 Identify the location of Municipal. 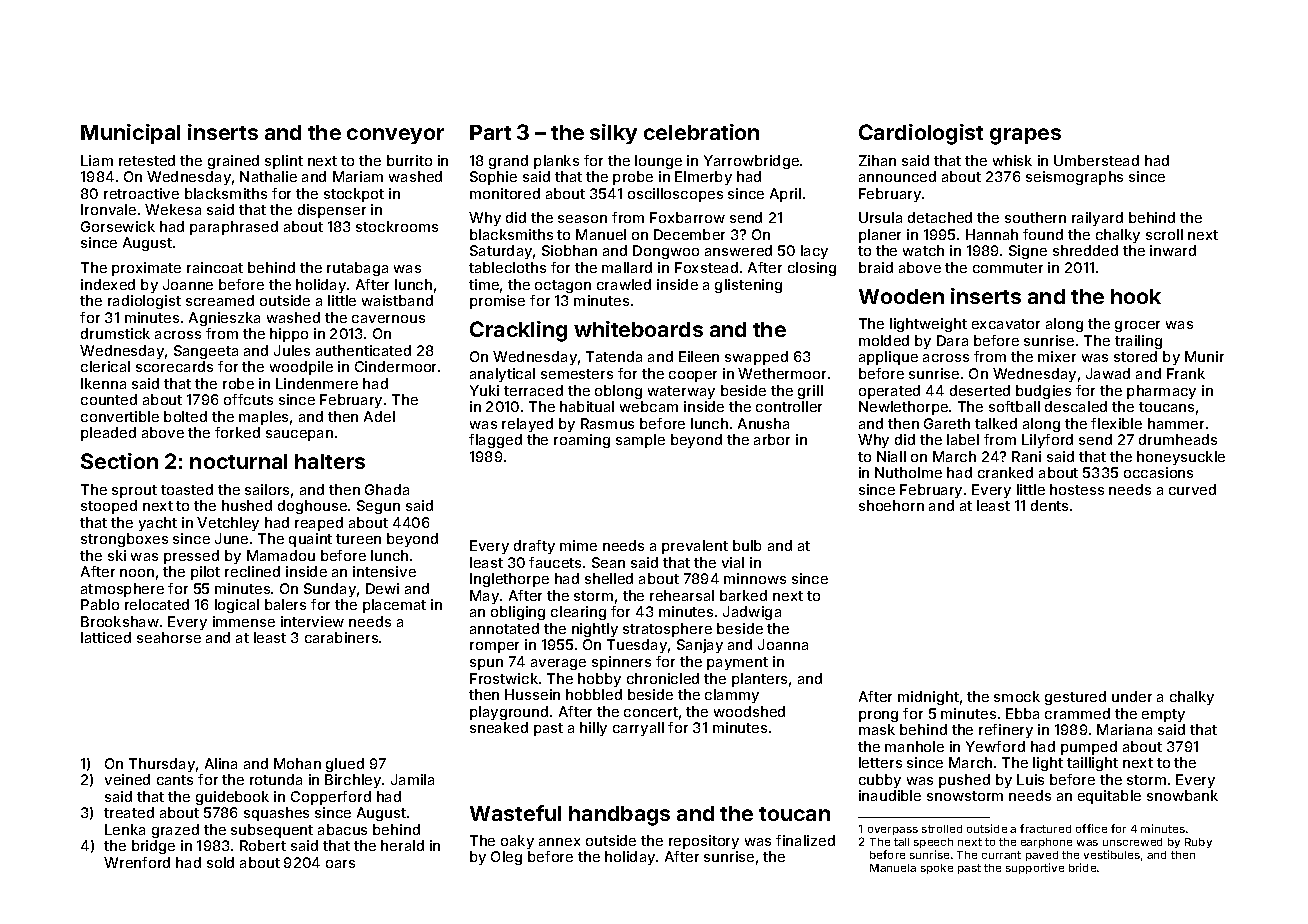
(130, 134).
